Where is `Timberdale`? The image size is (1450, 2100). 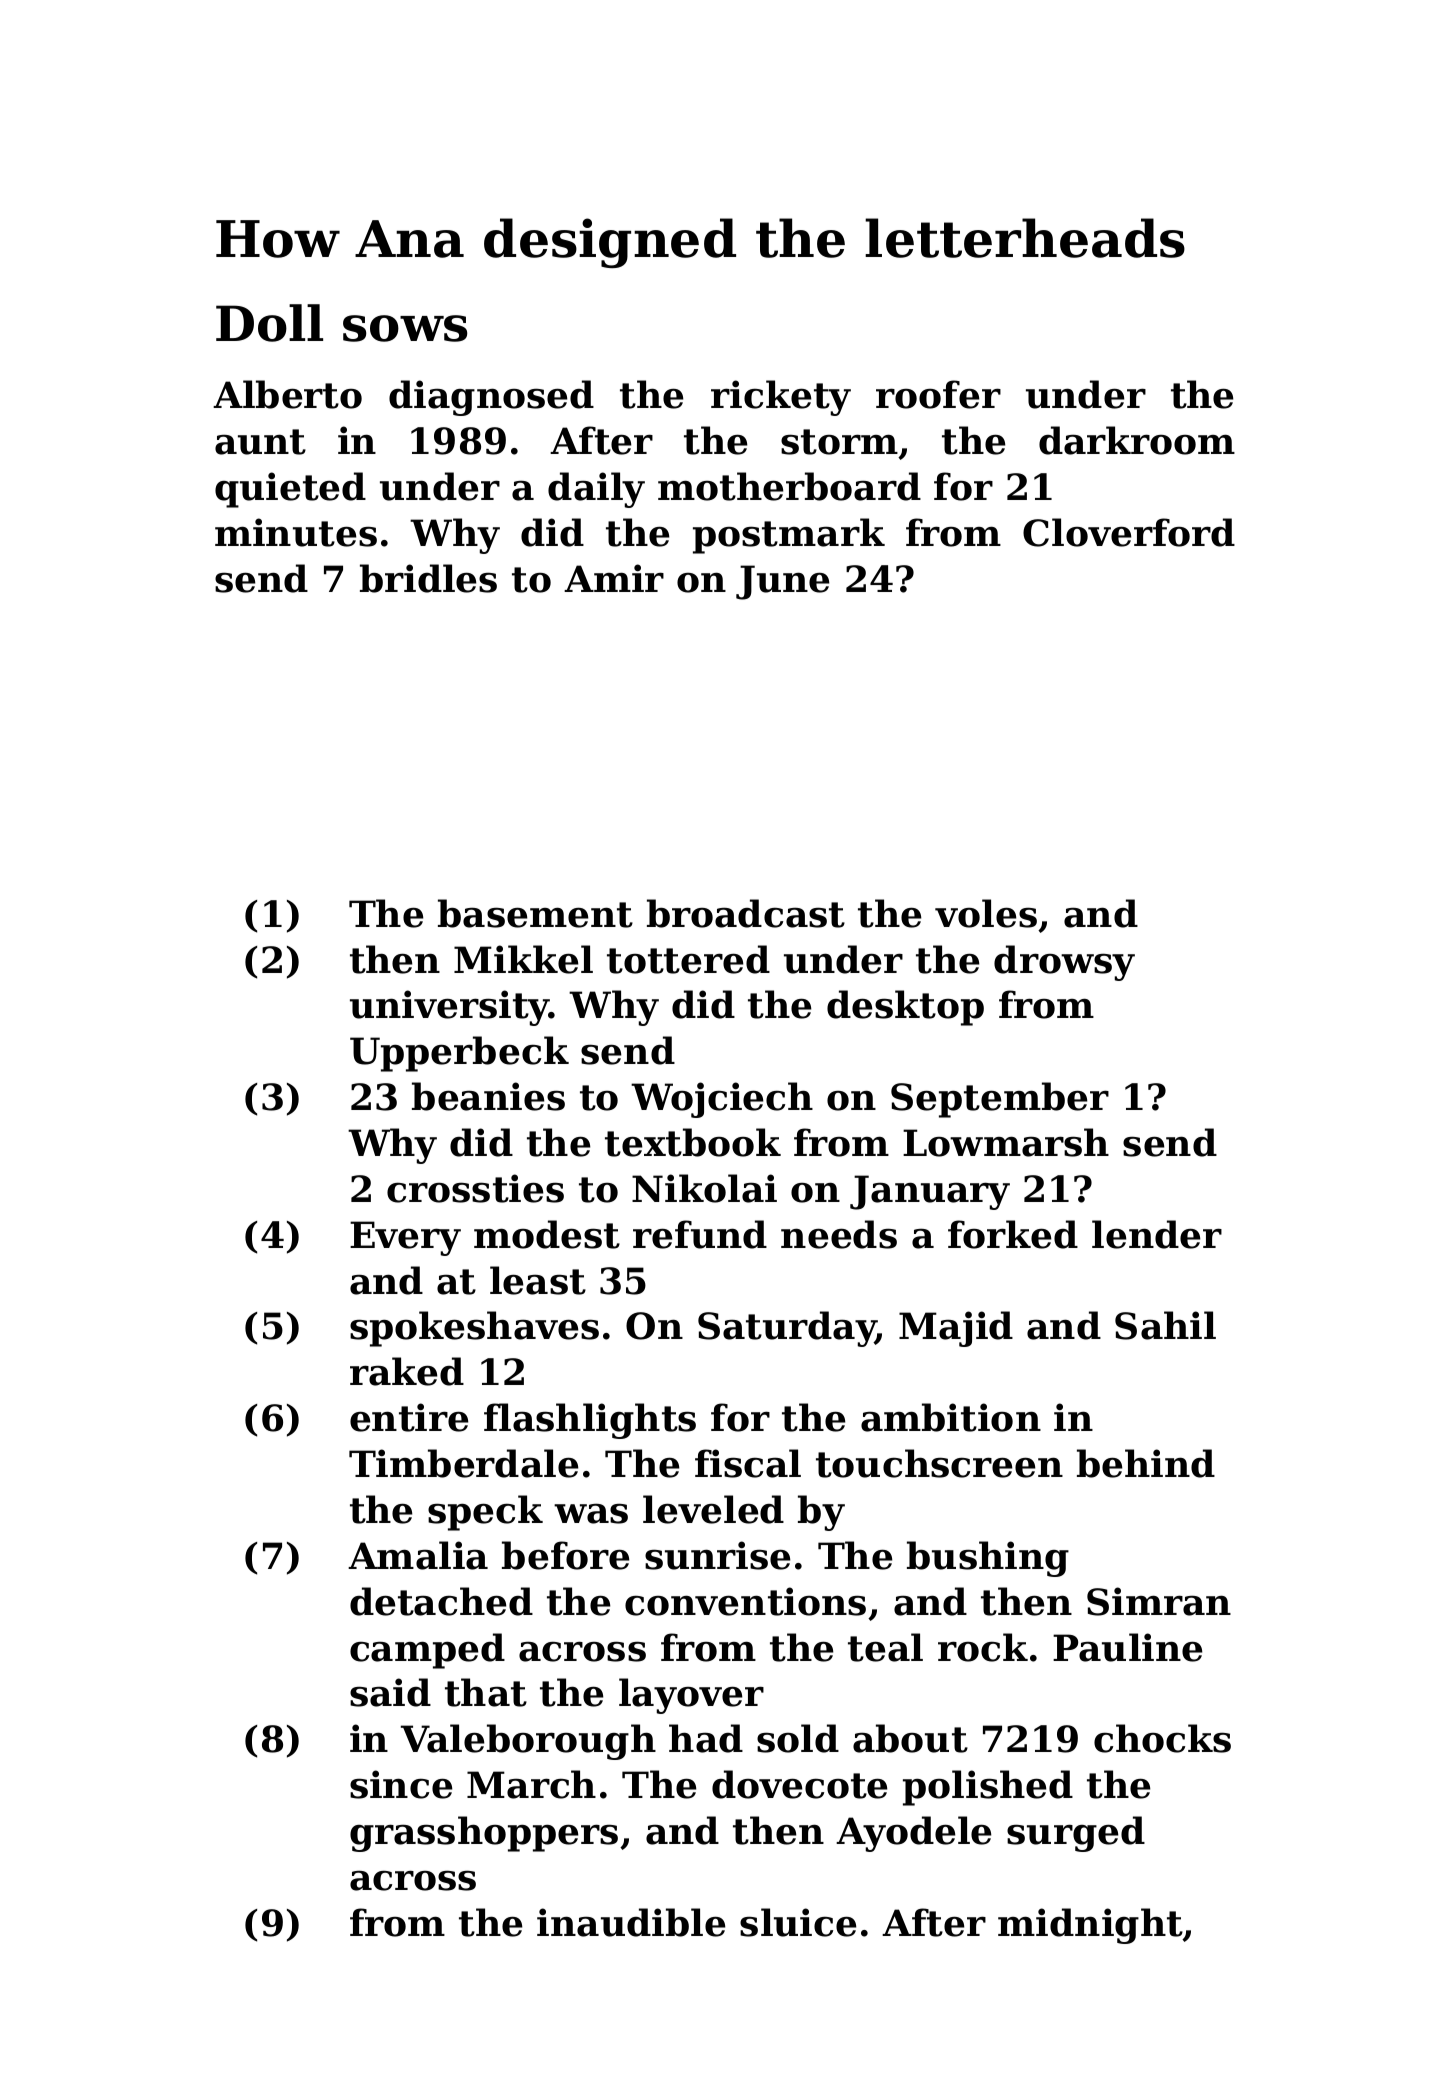 Timberdale is located at coordinates (463, 1463).
